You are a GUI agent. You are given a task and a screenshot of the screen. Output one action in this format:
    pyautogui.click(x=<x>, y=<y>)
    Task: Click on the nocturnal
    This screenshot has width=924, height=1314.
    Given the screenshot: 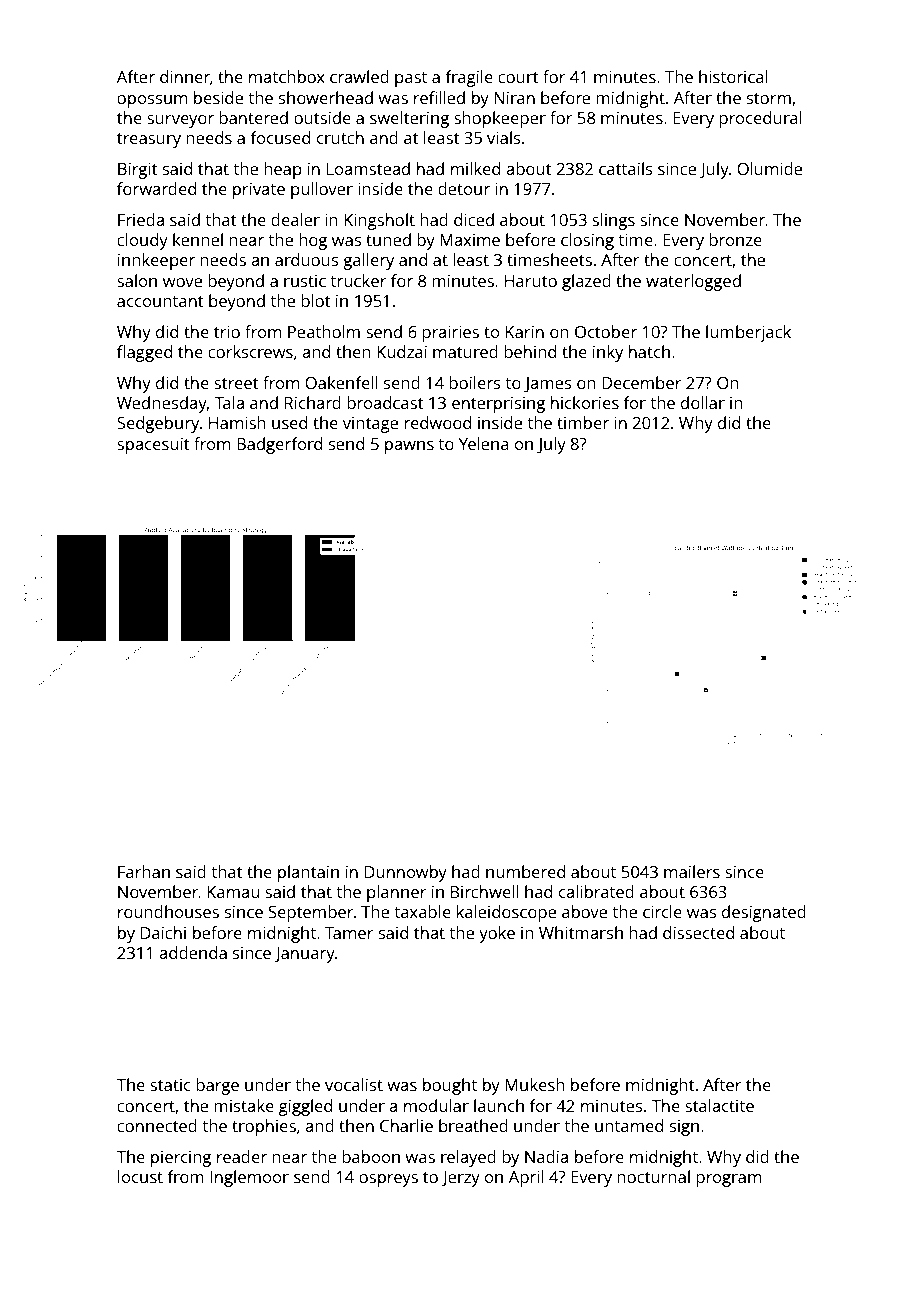 What is the action you would take?
    pyautogui.click(x=653, y=1176)
